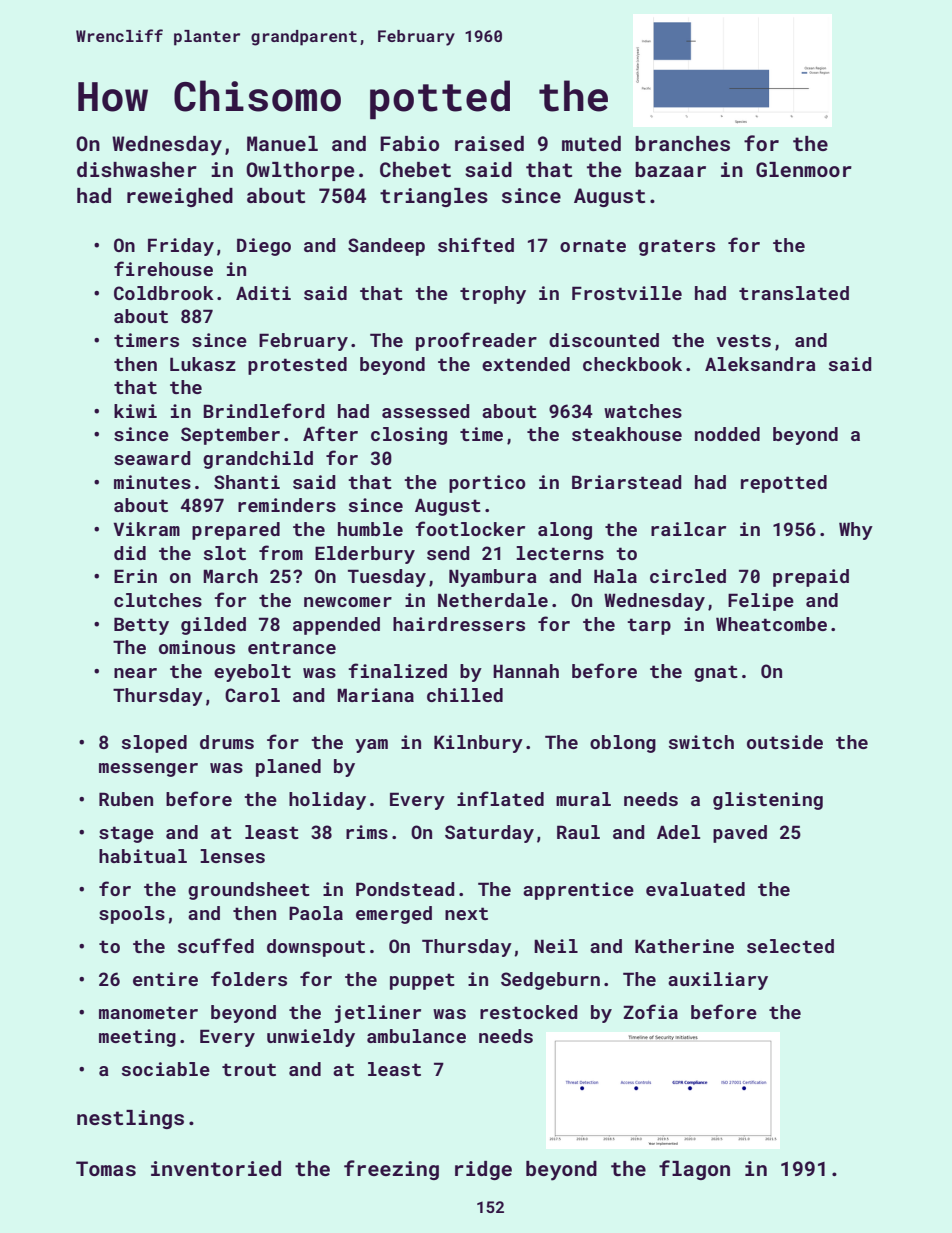  What do you see at coordinates (249, 1069) in the page?
I see `trout` at bounding box center [249, 1069].
